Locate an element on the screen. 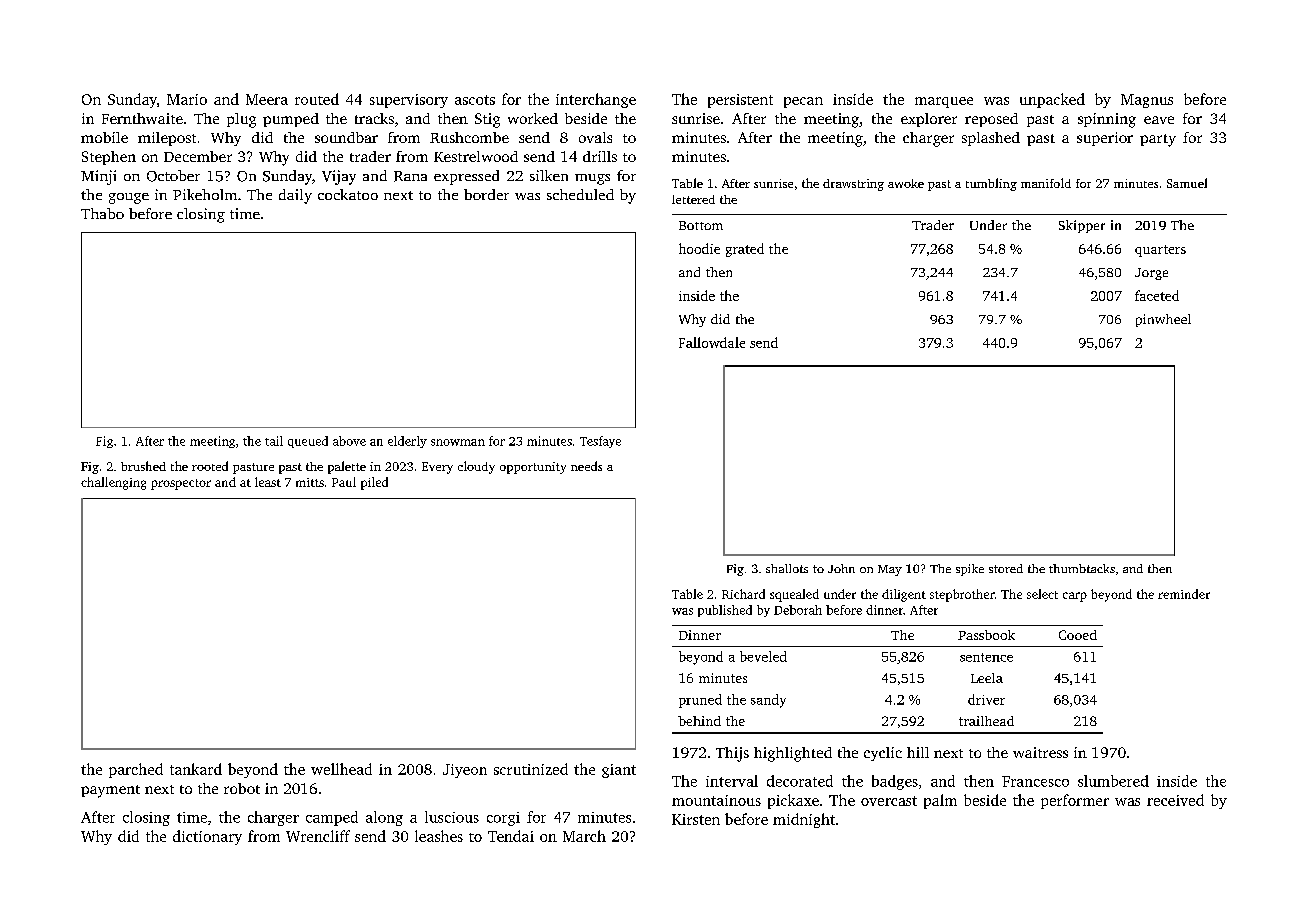  eave is located at coordinates (1159, 120).
